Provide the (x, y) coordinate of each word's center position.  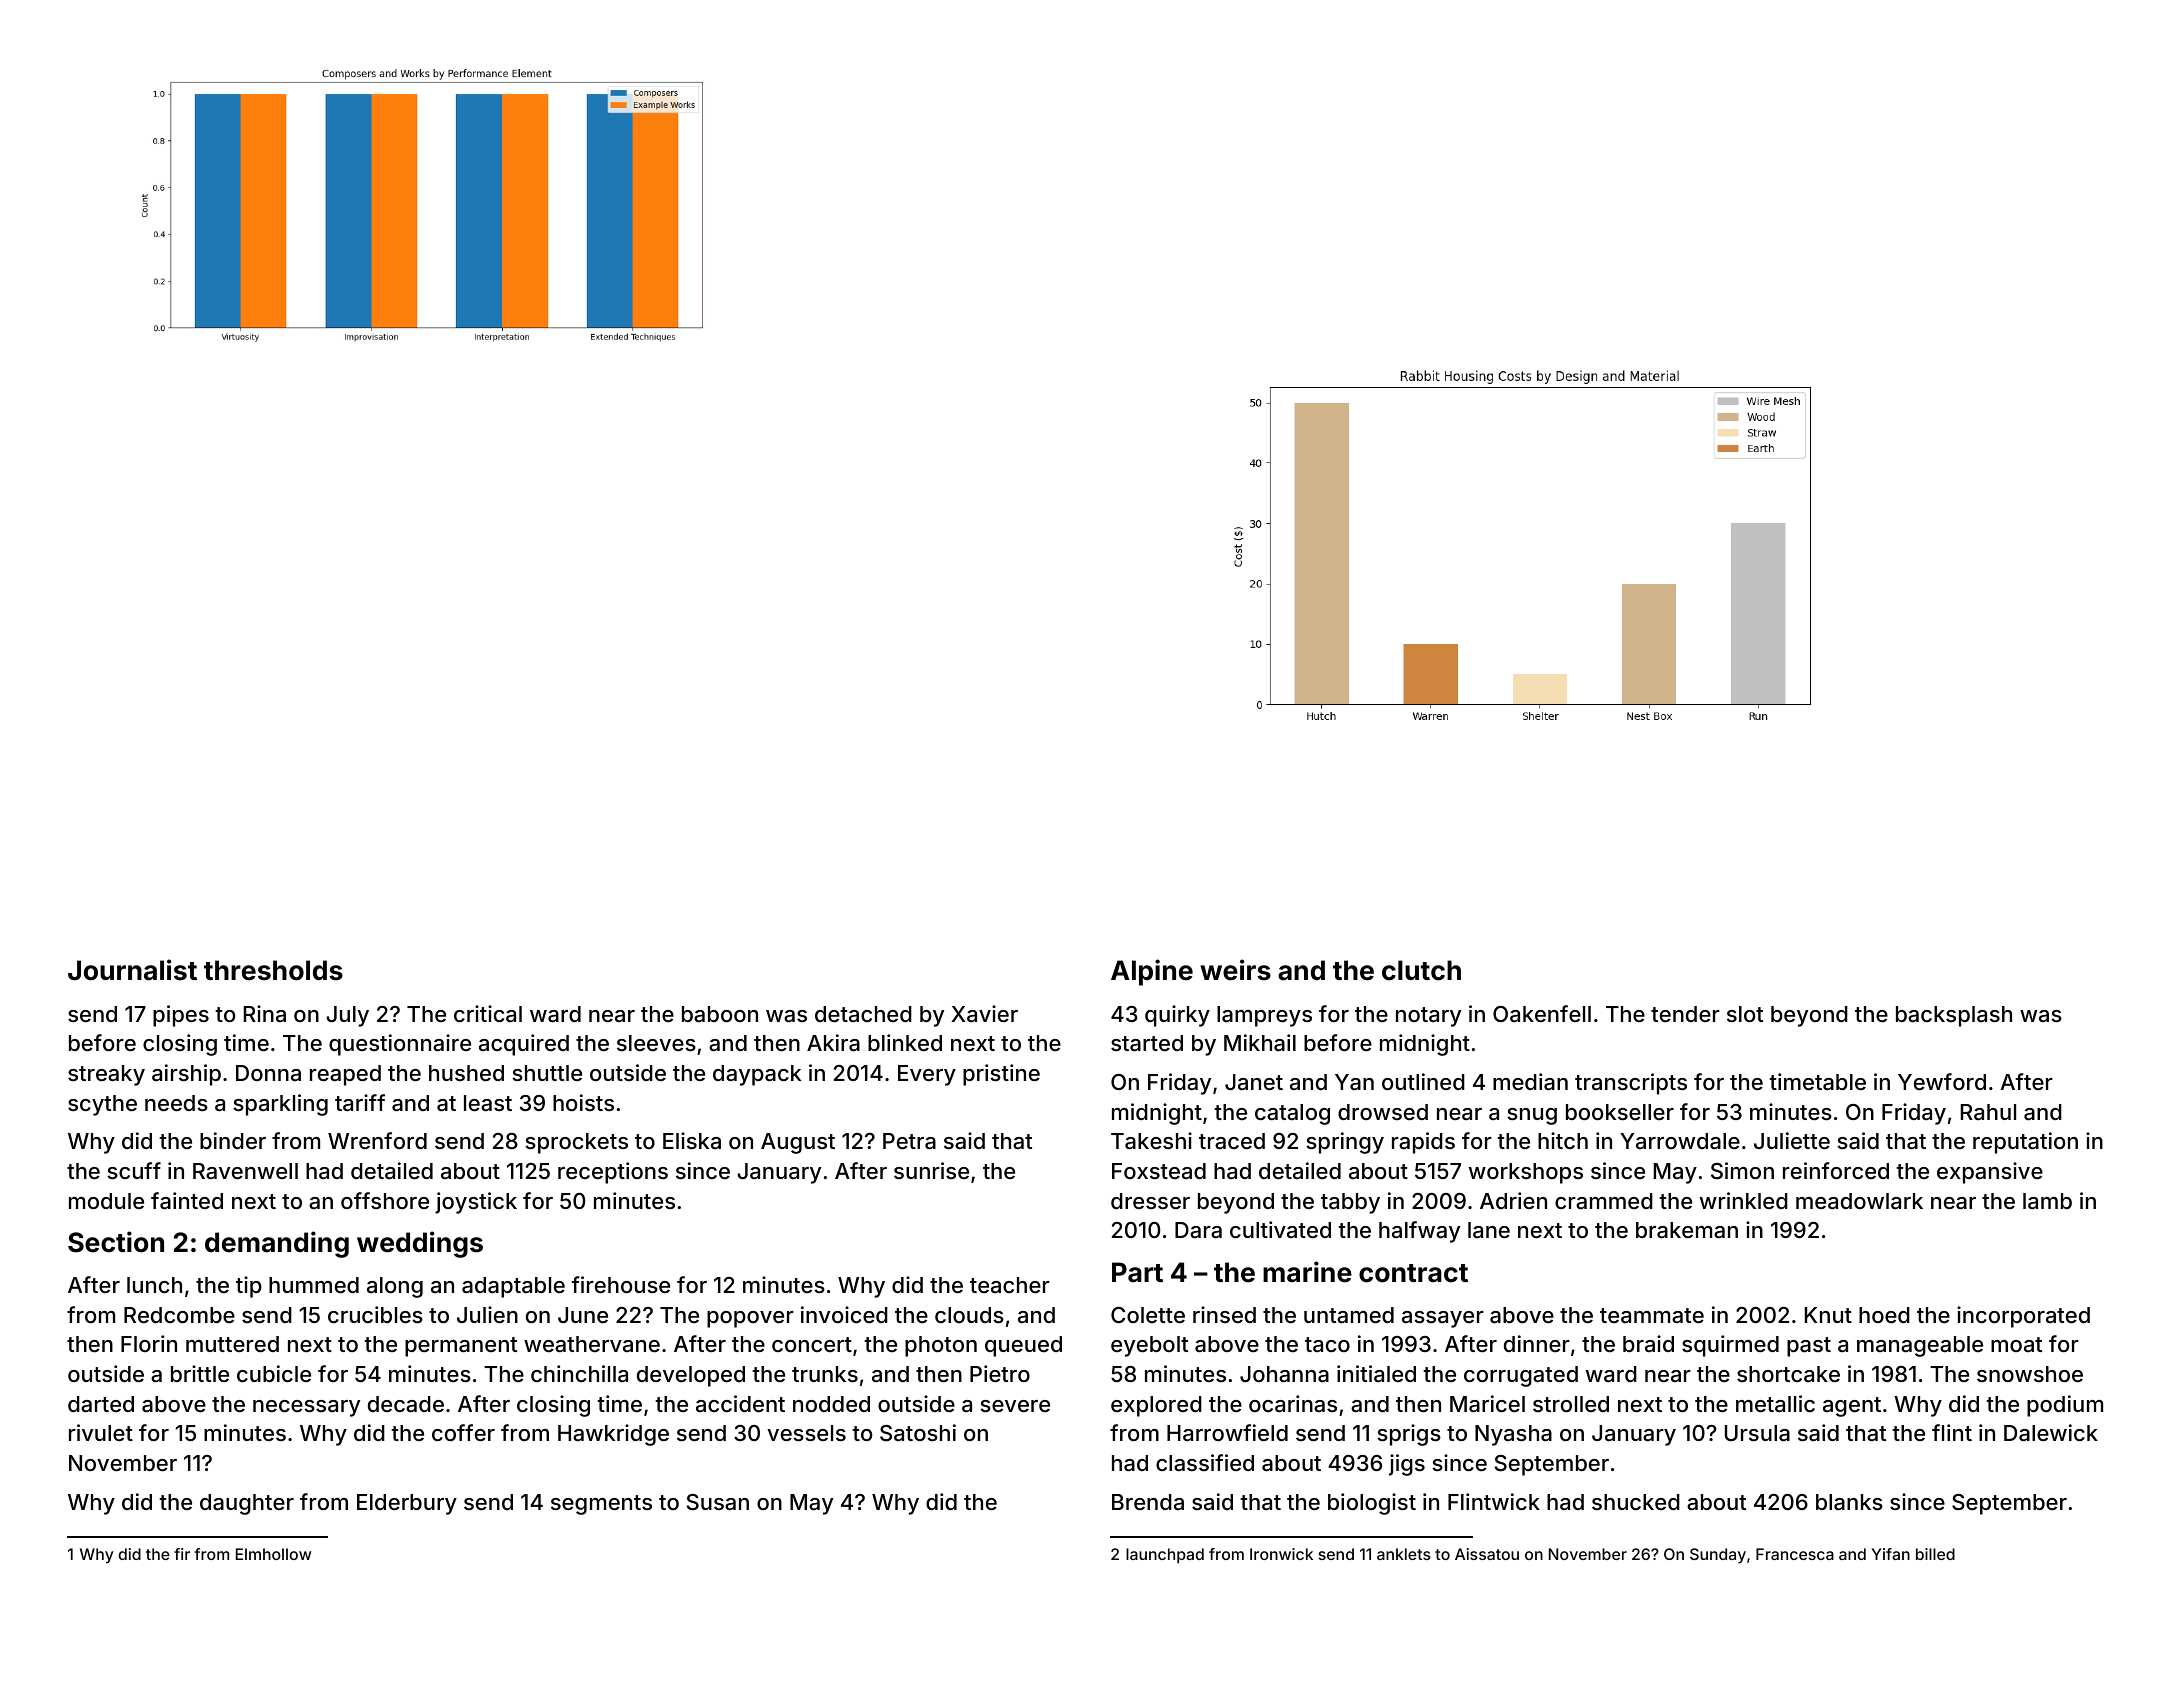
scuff (134, 1170)
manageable (1920, 1346)
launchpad (1165, 1555)
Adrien (1513, 1200)
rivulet (101, 1432)
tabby (1350, 1203)
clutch (1421, 970)
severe (1015, 1406)
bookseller (1620, 1112)
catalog (1292, 1114)
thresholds (273, 970)
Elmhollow (273, 1554)
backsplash (1954, 1016)
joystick (476, 1203)
